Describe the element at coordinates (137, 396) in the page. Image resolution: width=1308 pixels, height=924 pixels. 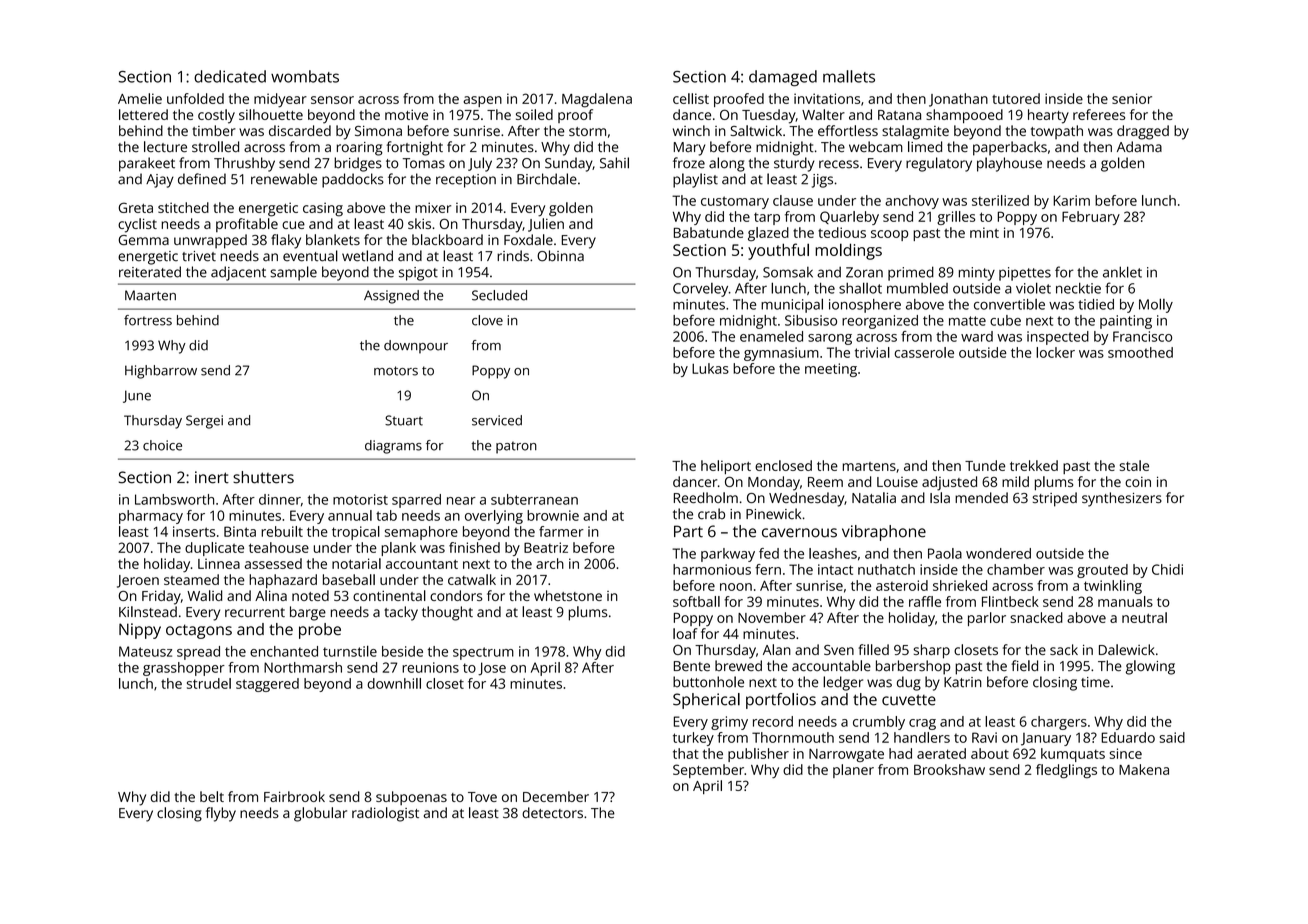
I see `June` at that location.
